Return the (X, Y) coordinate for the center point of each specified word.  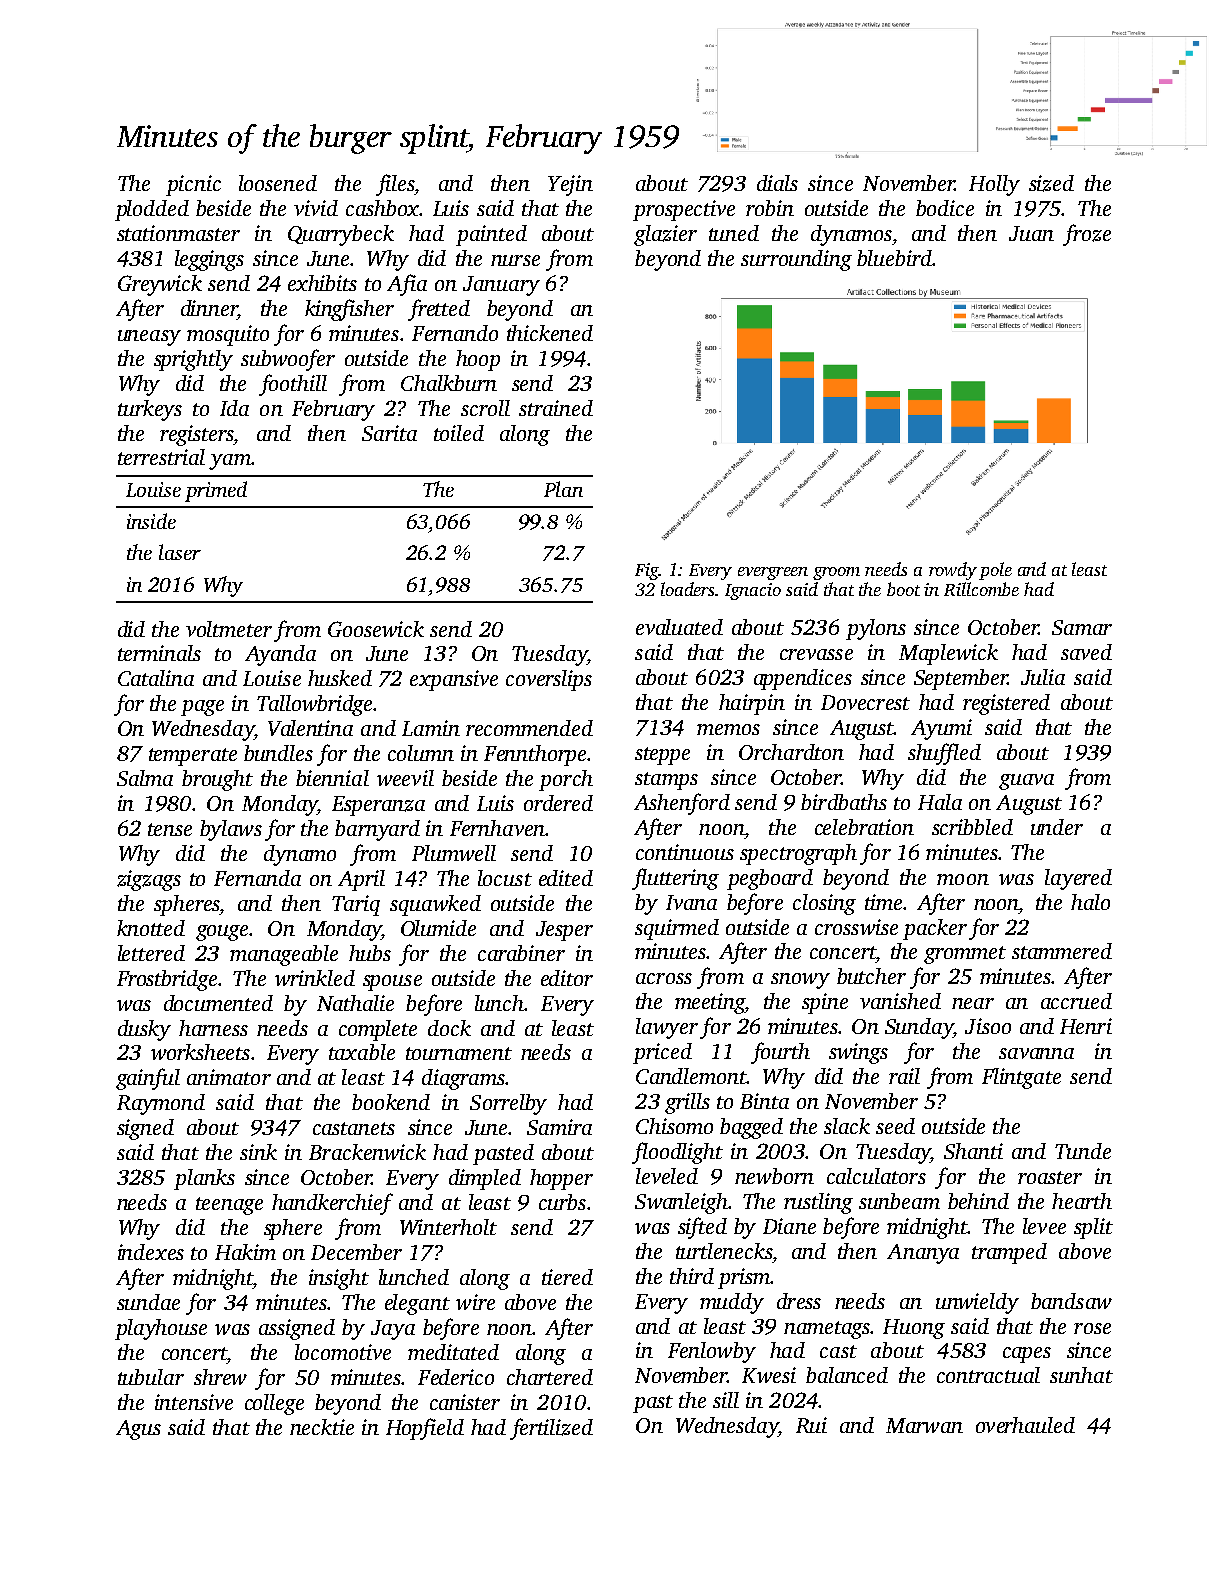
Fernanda (257, 878)
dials (777, 183)
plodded (152, 210)
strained (556, 408)
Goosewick (376, 629)
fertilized (551, 1429)
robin (770, 208)
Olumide (438, 928)
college (274, 1404)
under (1057, 827)
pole (995, 571)
